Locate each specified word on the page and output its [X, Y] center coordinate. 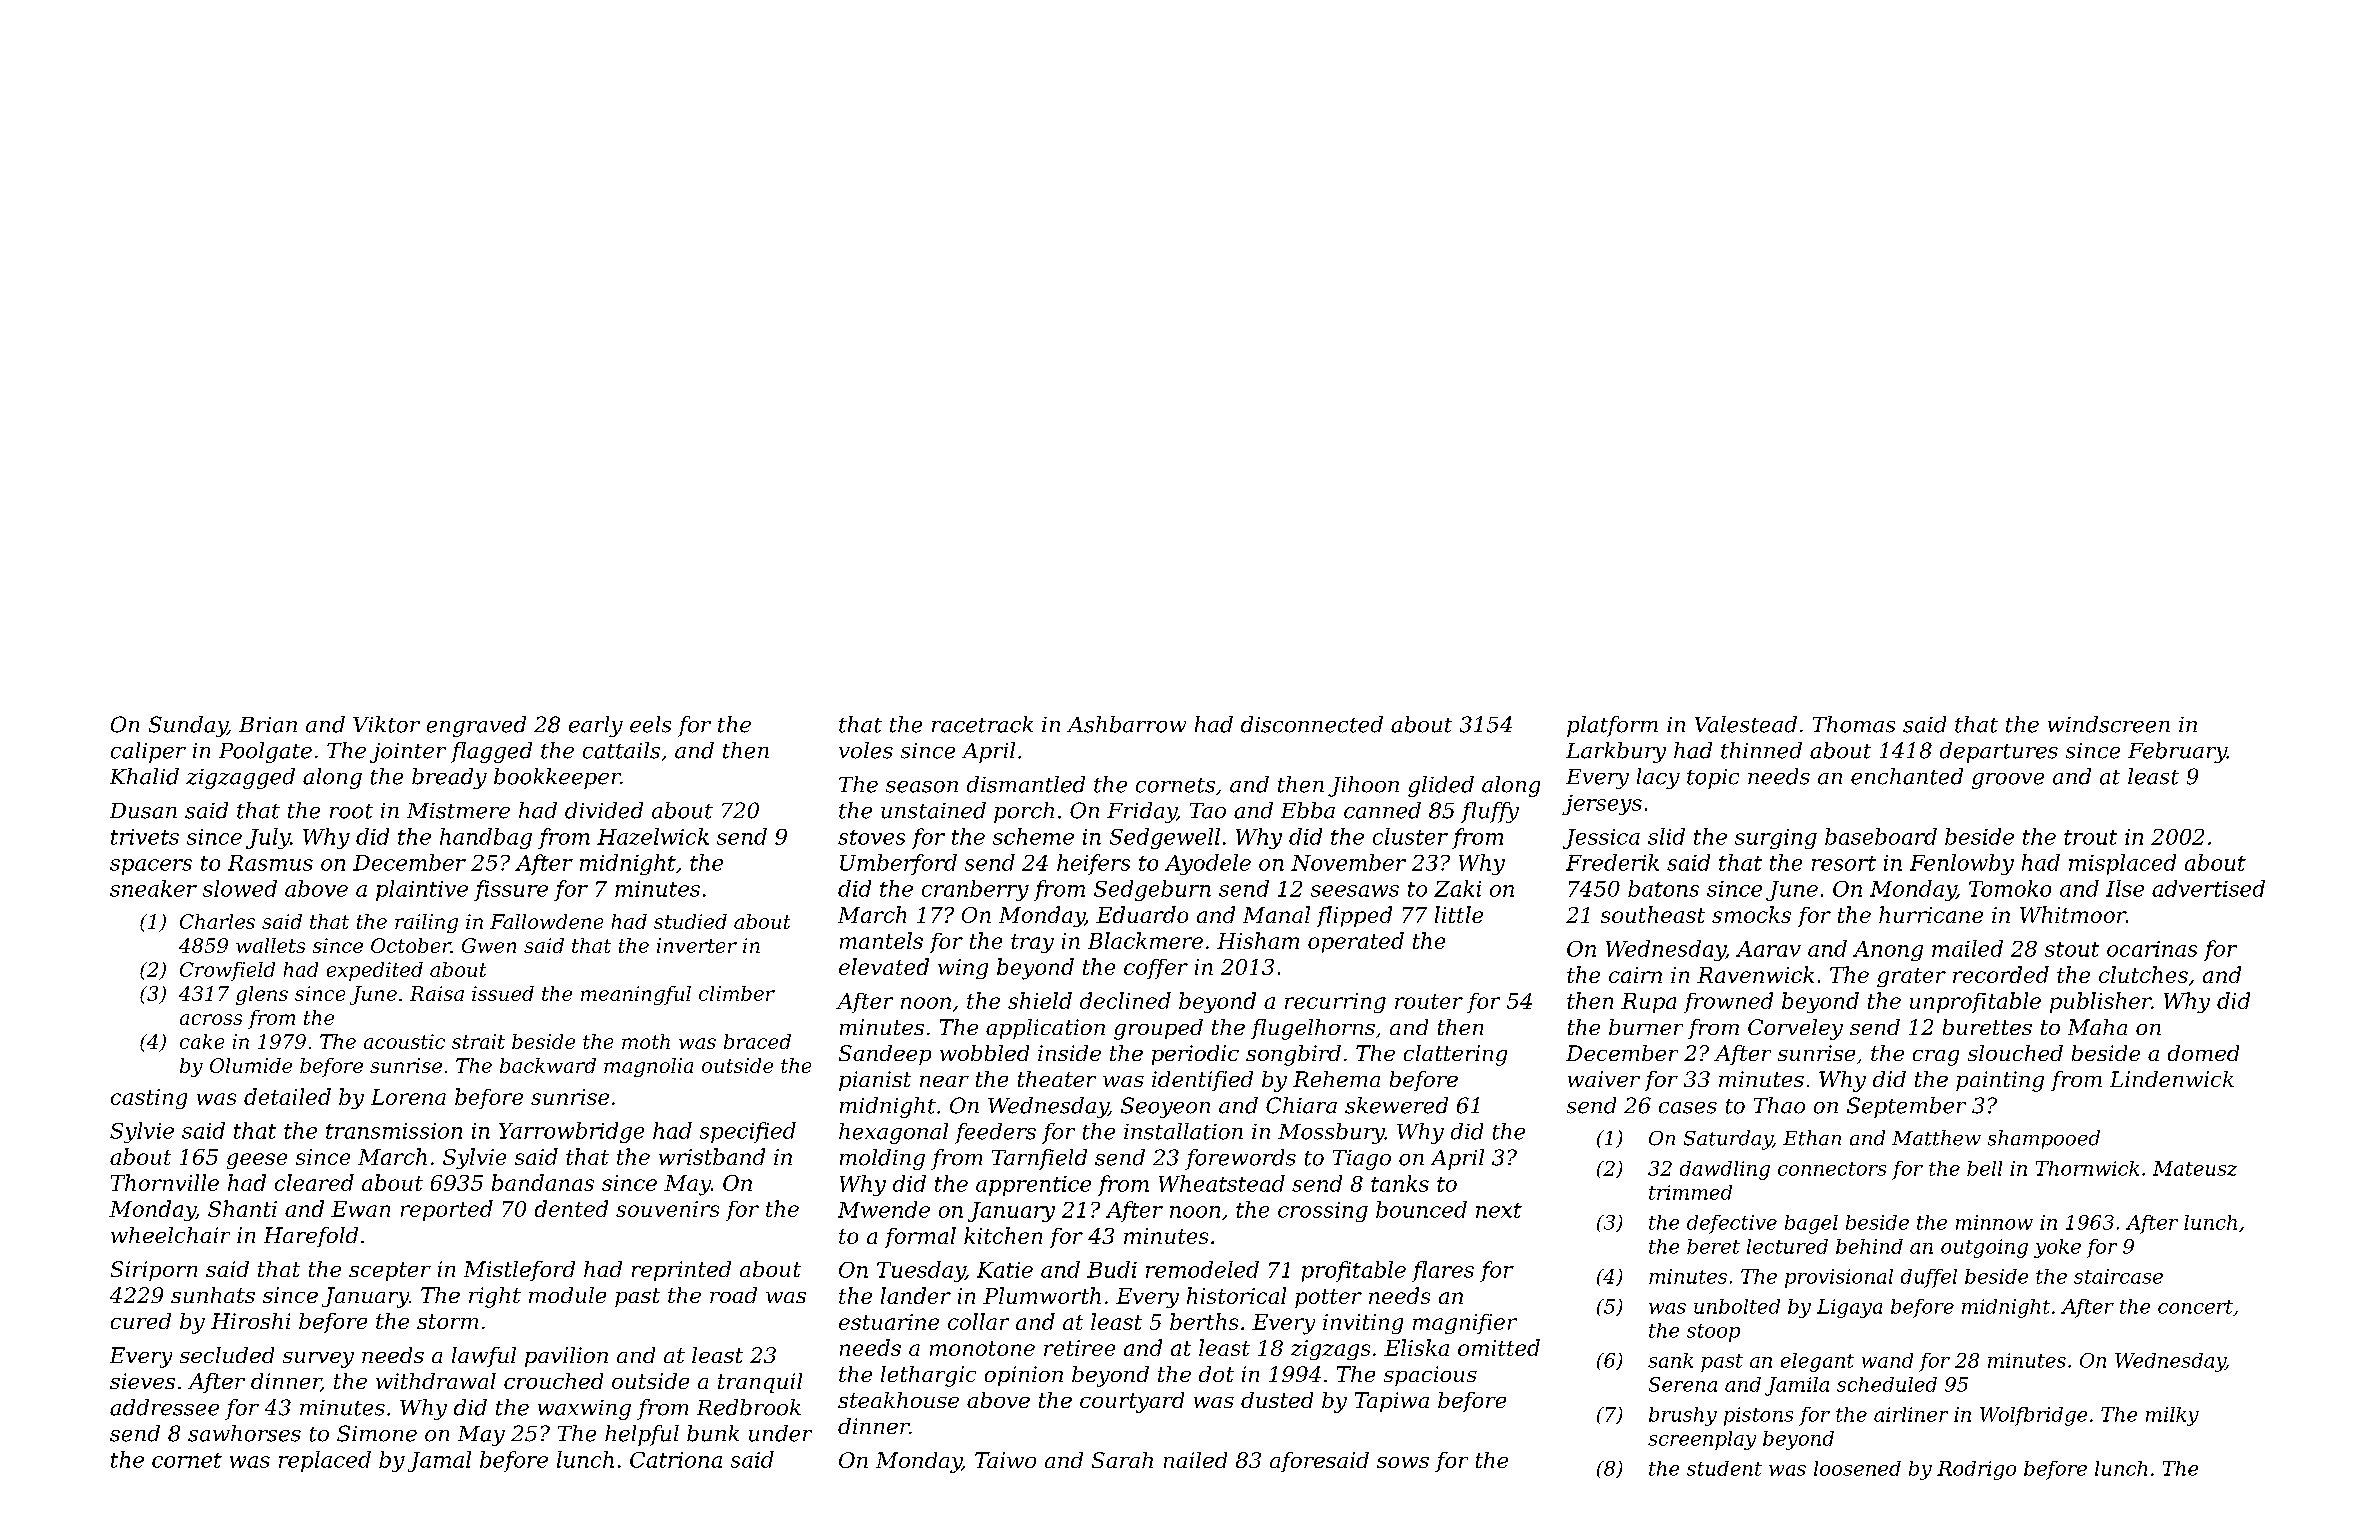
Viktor [386, 724]
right [495, 1297]
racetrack [982, 724]
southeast [1653, 914]
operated [1356, 942]
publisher [2100, 1002]
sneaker [153, 888]
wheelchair [170, 1235]
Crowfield [227, 971]
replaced [325, 1461]
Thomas [1854, 724]
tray [1032, 943]
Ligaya [1849, 1308]
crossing [1323, 1212]
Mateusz [2195, 1168]
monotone [982, 1348]
